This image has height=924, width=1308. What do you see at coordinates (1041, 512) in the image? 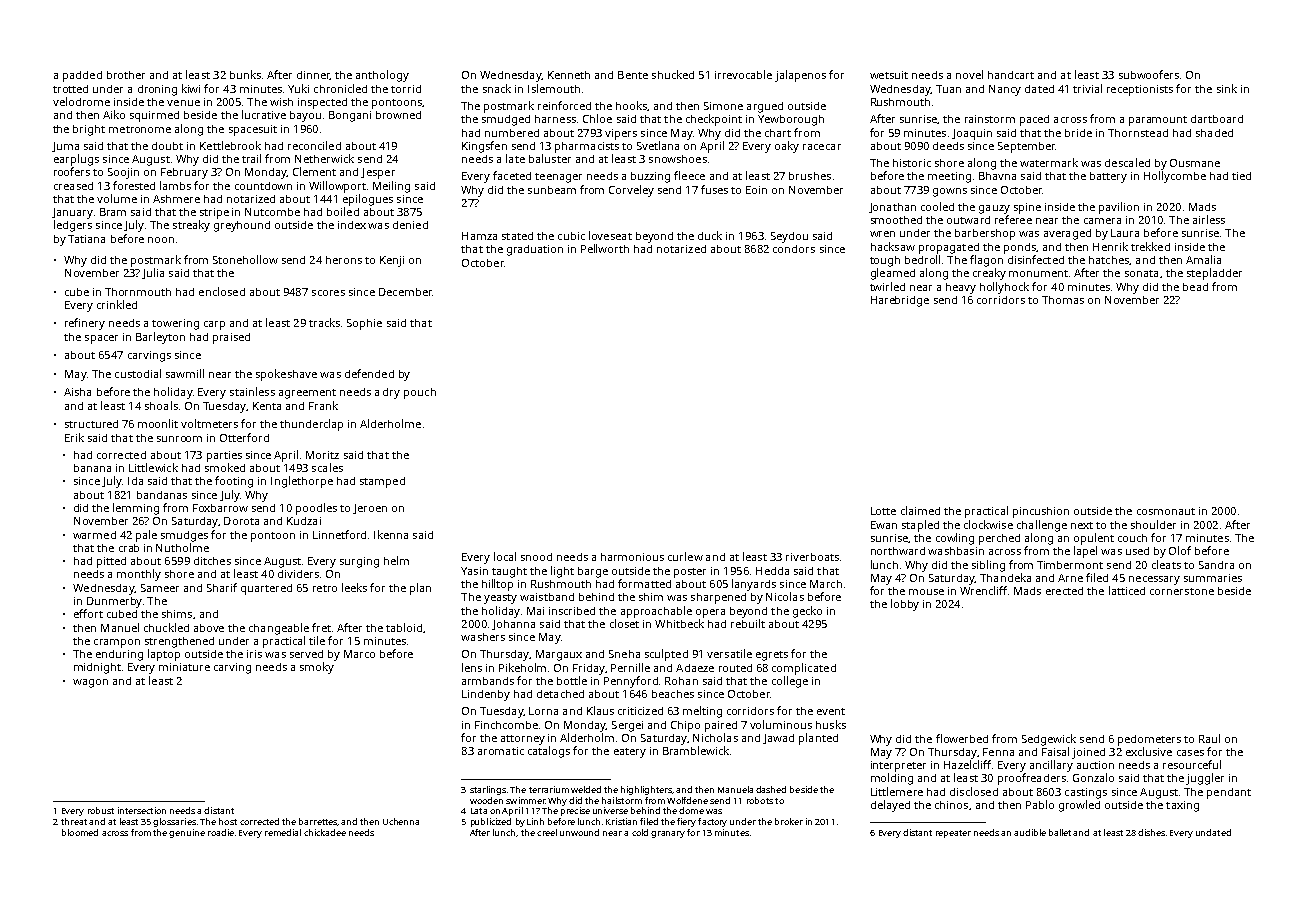
I see `pincushion` at bounding box center [1041, 512].
